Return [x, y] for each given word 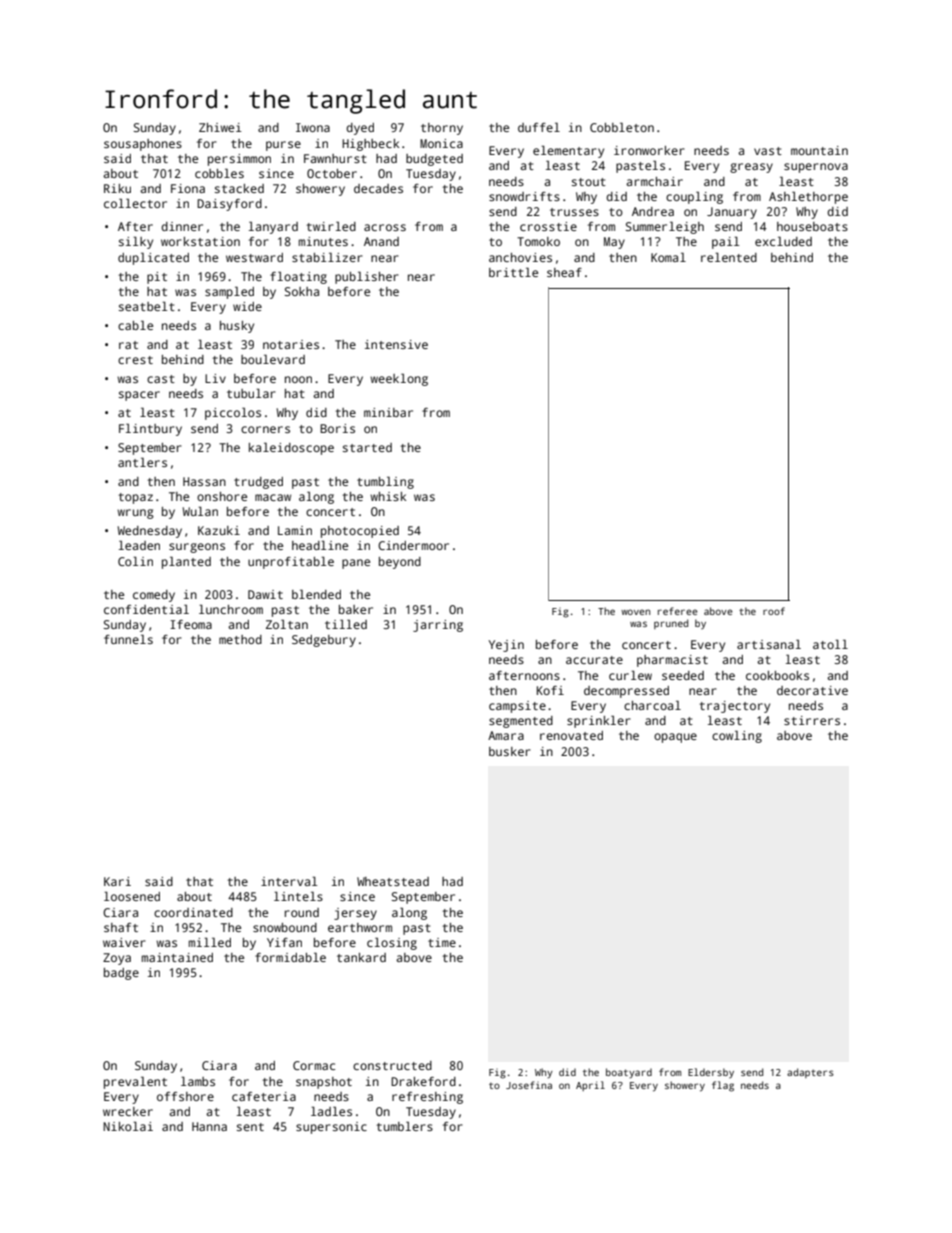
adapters [810, 1073]
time [442, 942]
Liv [215, 378]
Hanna [209, 1126]
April [590, 1086]
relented [729, 257]
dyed [360, 129]
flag [723, 1086]
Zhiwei [220, 127]
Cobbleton [622, 127]
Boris [337, 428]
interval [289, 881]
